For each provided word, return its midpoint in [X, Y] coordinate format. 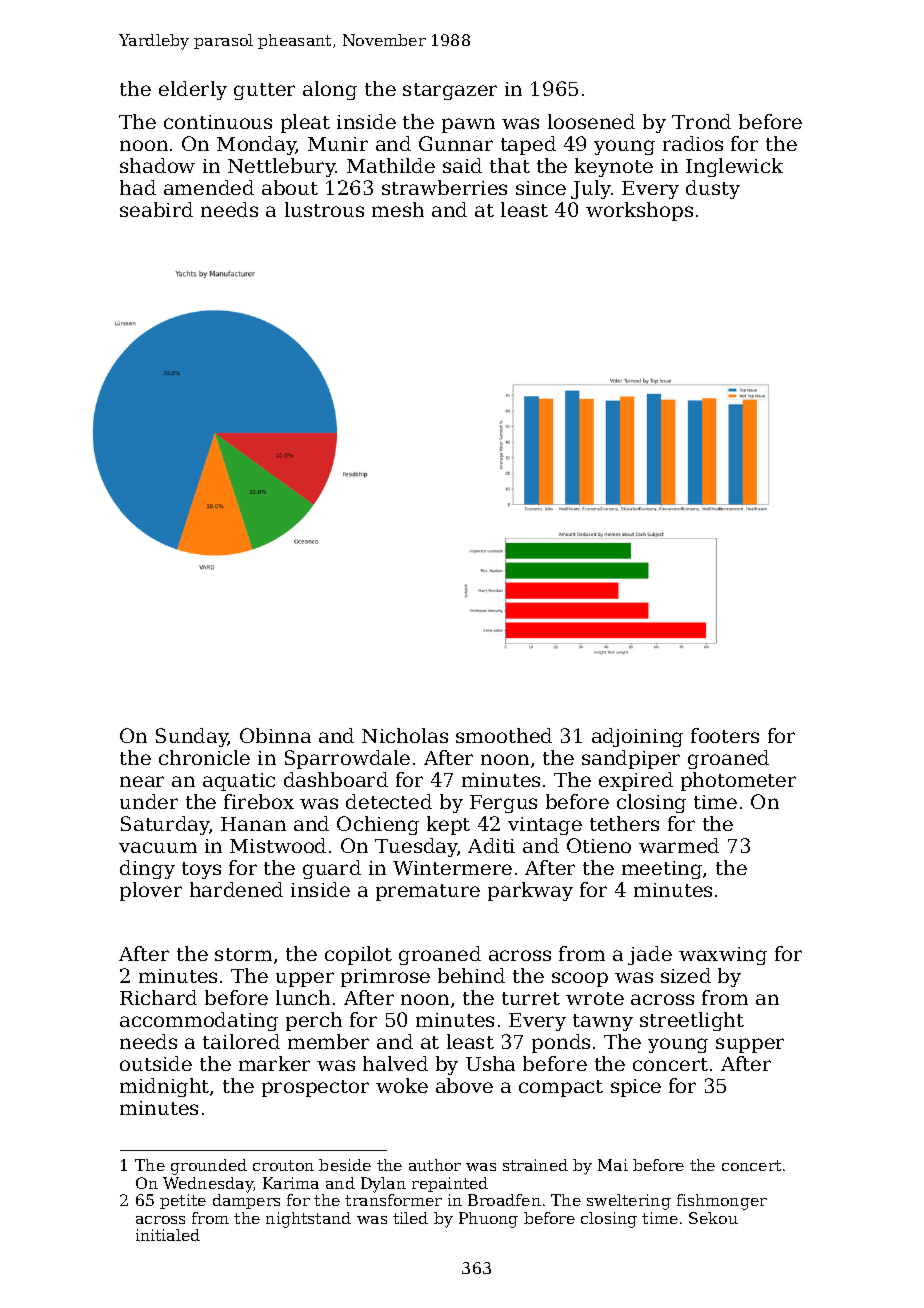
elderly [193, 90]
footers [725, 735]
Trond [701, 121]
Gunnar [456, 143]
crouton [283, 1165]
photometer [738, 781]
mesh [398, 209]
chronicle [204, 757]
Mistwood [278, 845]
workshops [639, 211]
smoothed [504, 735]
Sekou [713, 1218]
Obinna [275, 735]
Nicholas [405, 735]
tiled [410, 1218]
